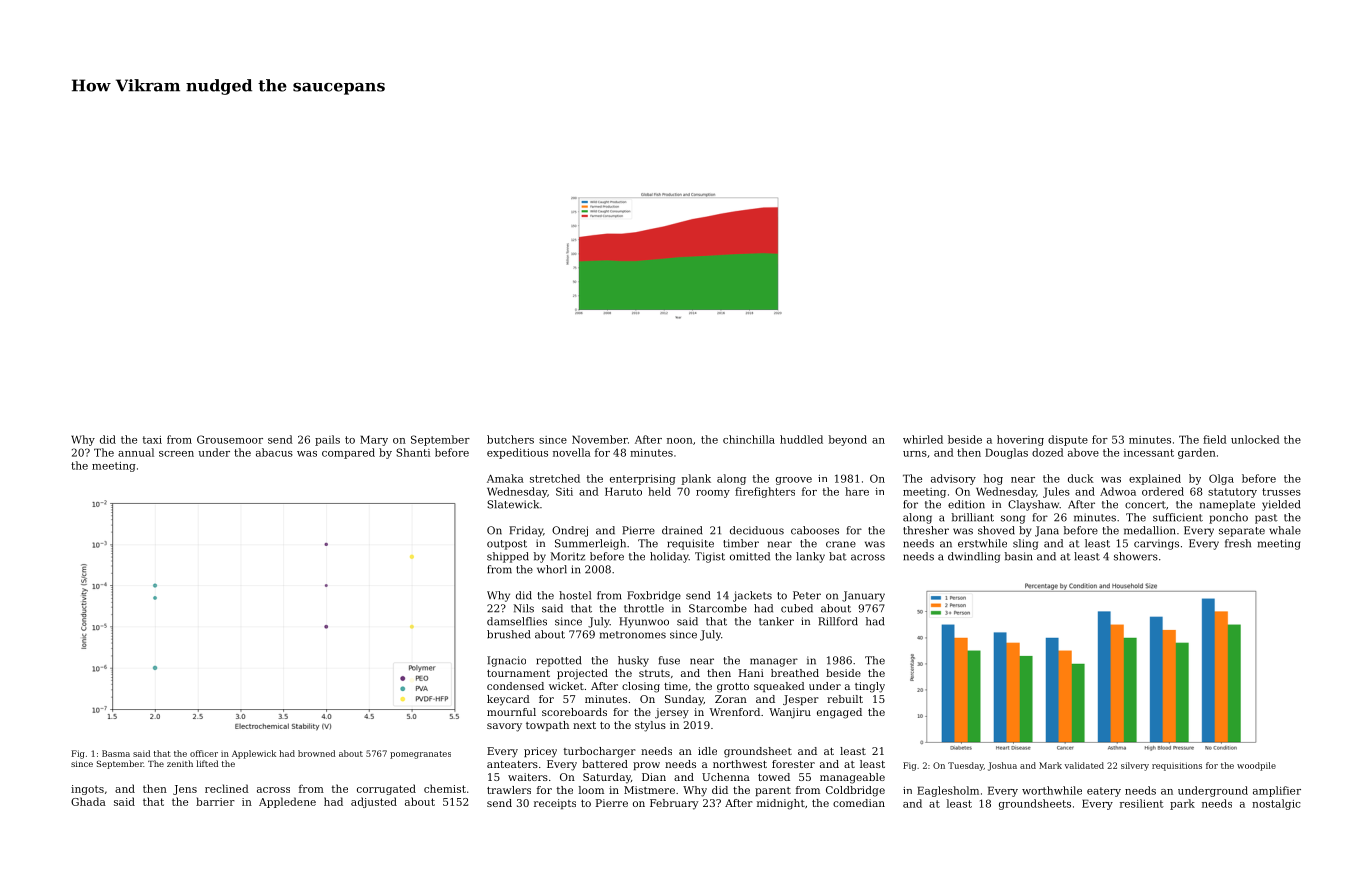 The width and height of the page is (1372, 887). I want to click on Amaka, so click(505, 478).
